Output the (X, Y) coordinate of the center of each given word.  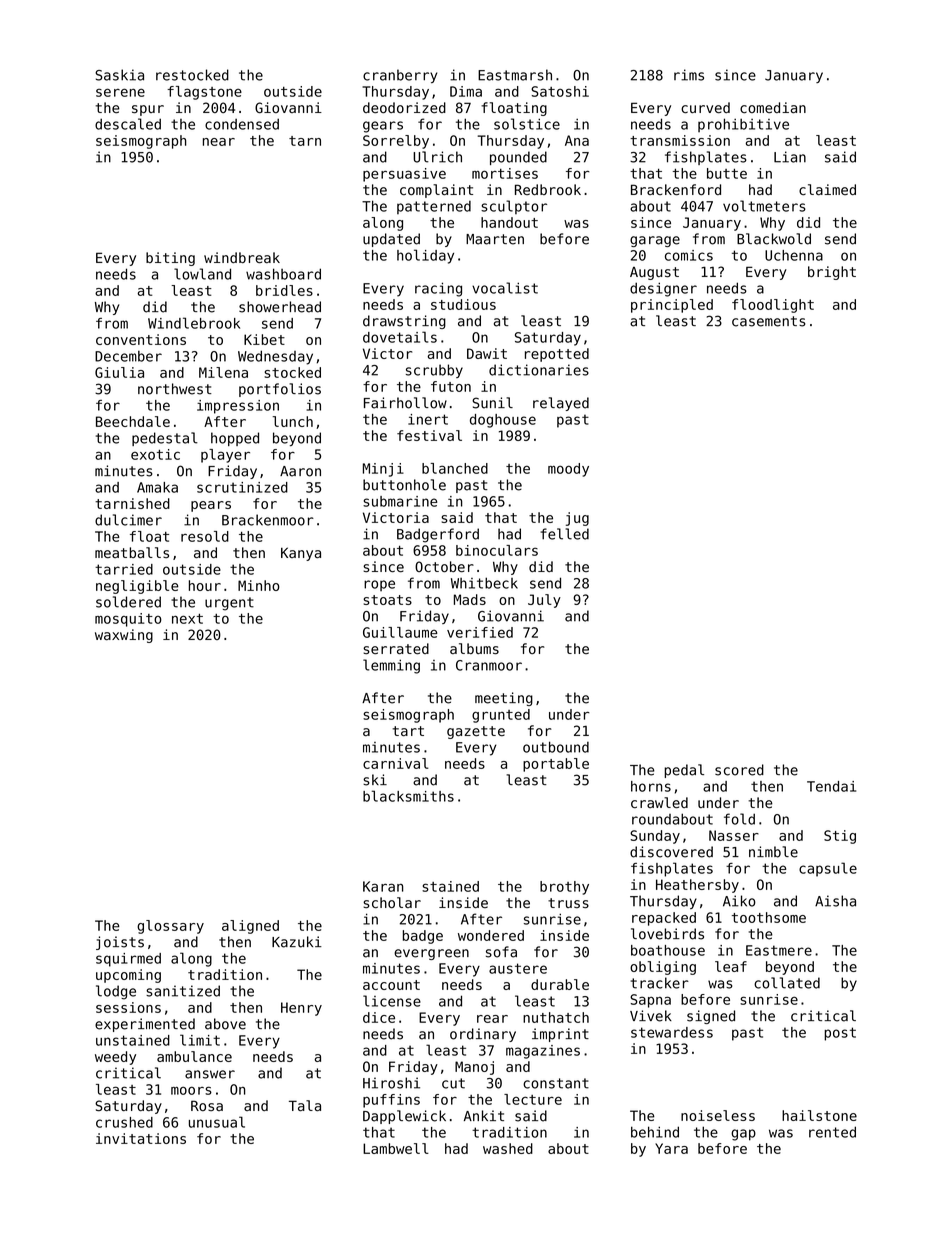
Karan (383, 886)
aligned (250, 927)
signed (711, 1017)
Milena (223, 372)
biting (170, 259)
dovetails (400, 337)
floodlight (773, 306)
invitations (141, 1138)
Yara (671, 1148)
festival (429, 435)
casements (769, 321)
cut (453, 1083)
